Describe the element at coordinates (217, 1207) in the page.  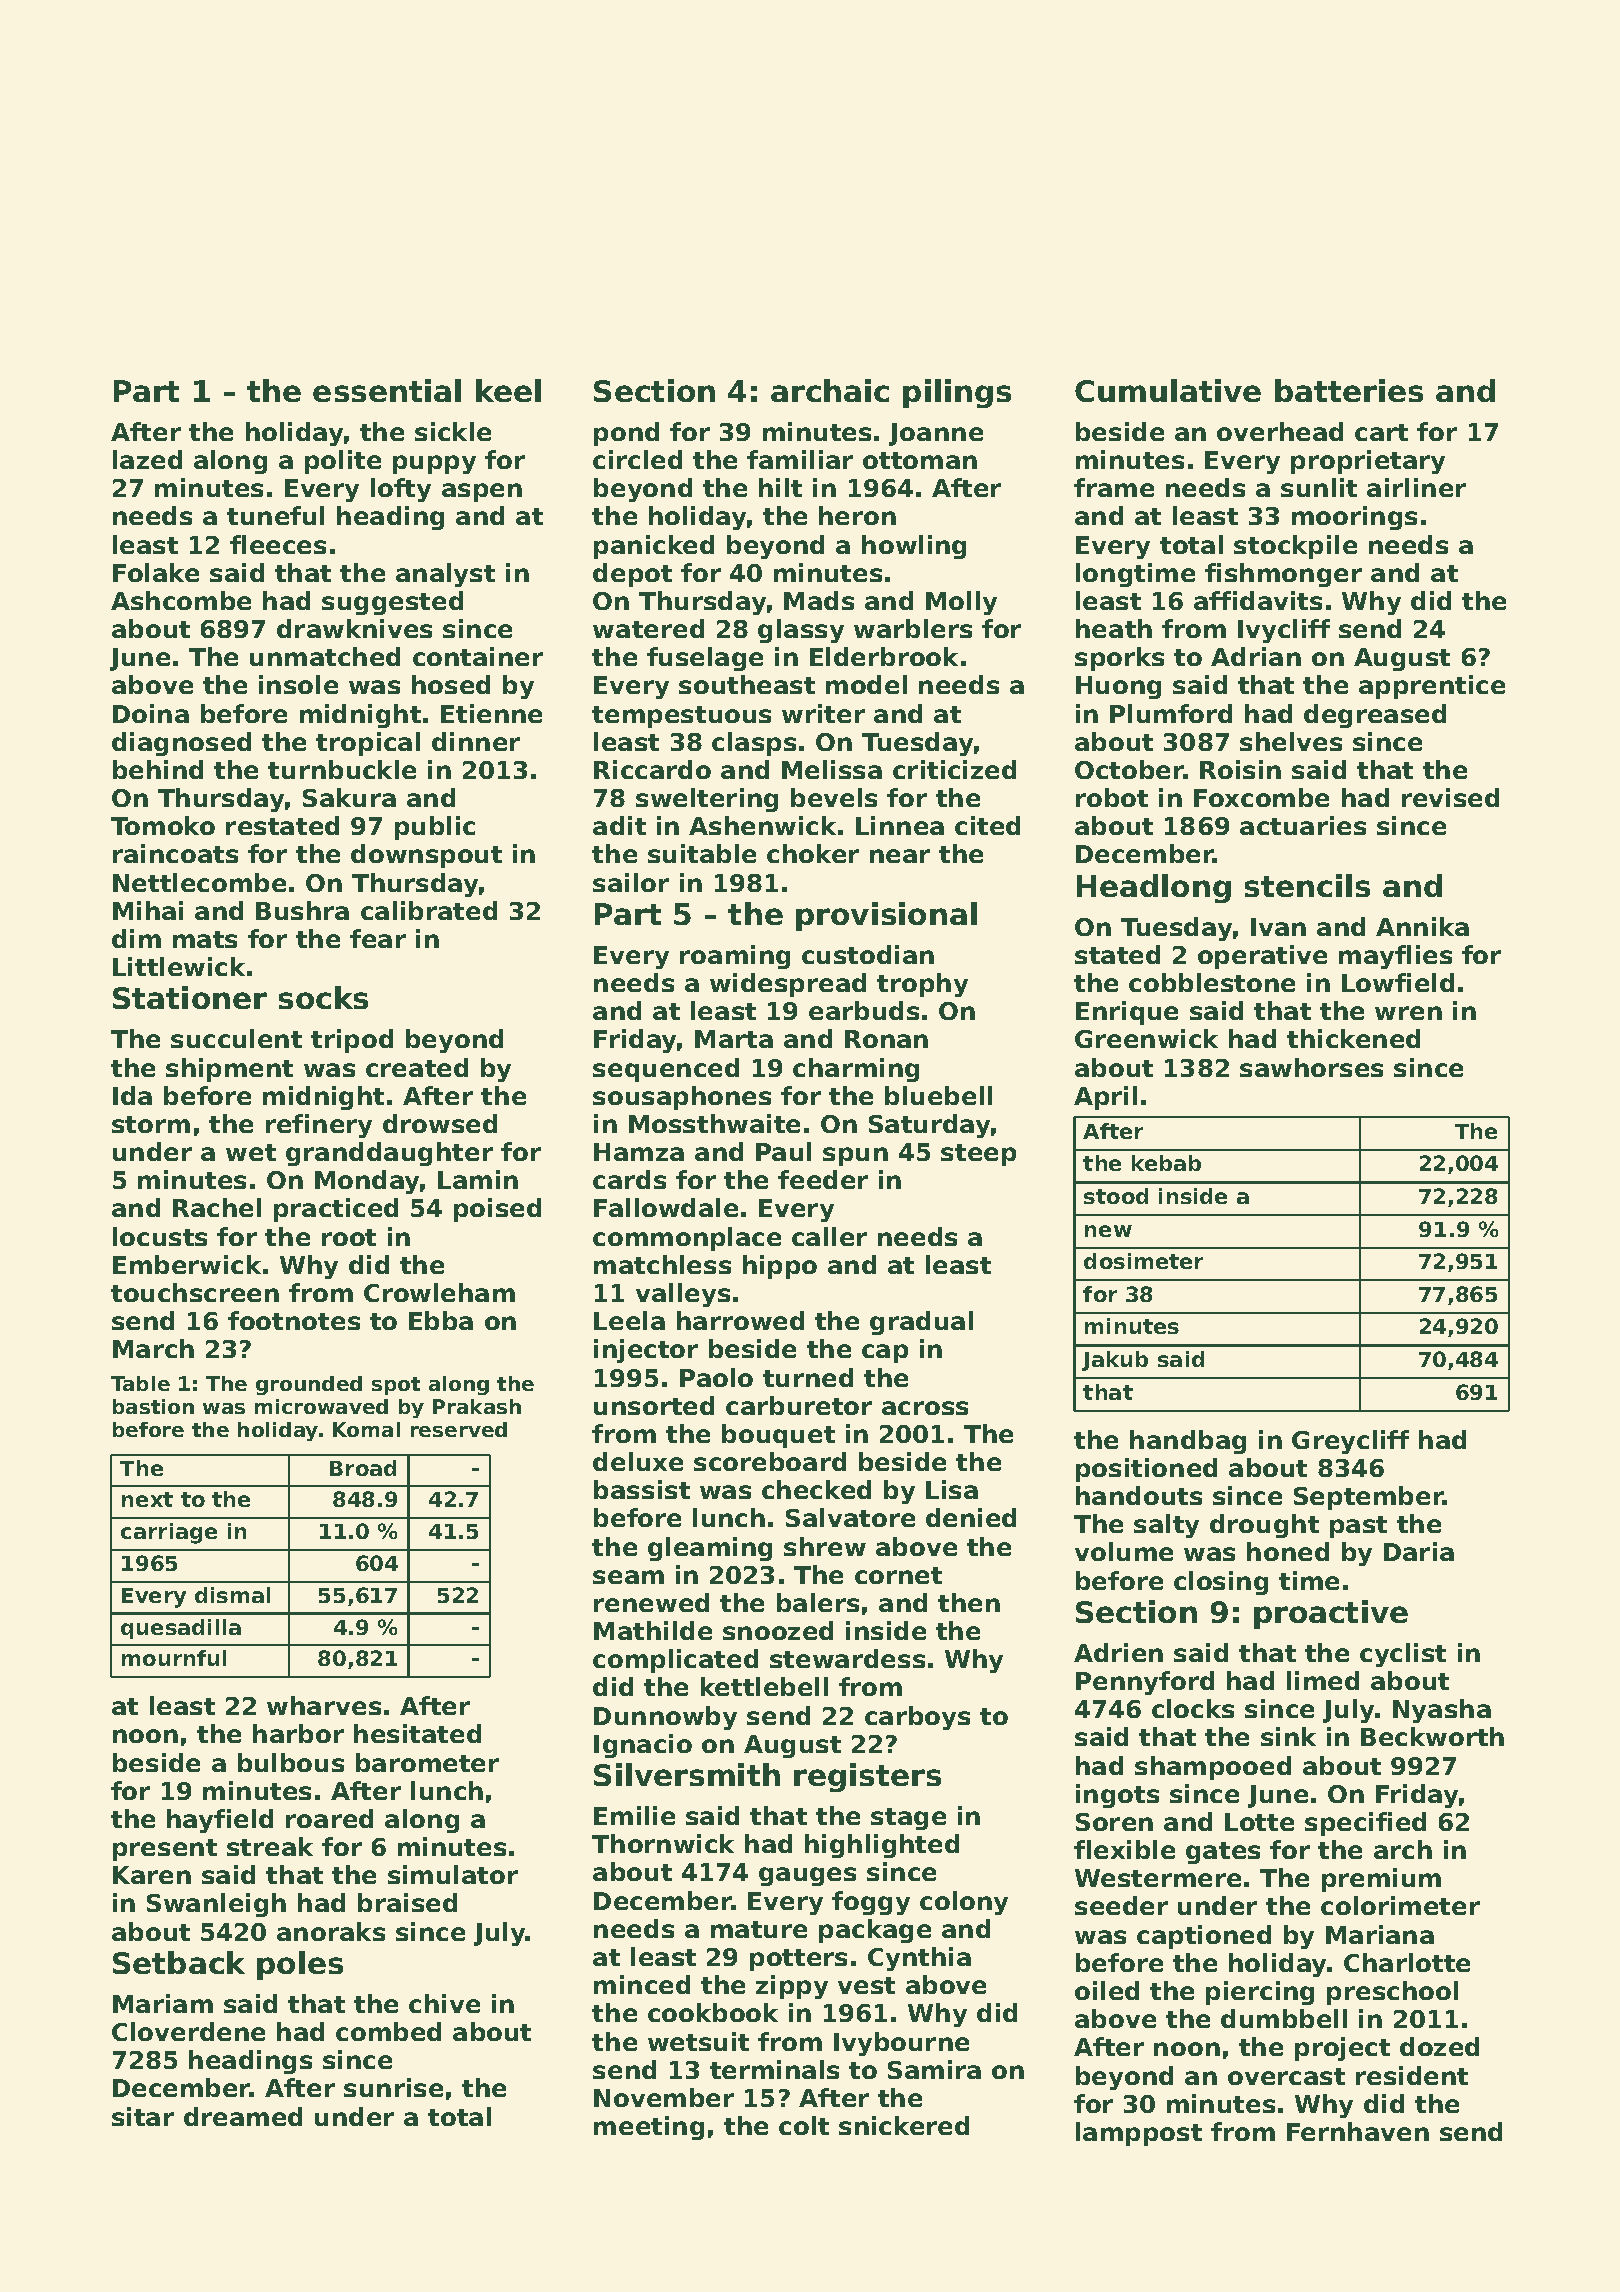
I see `Rachel` at that location.
